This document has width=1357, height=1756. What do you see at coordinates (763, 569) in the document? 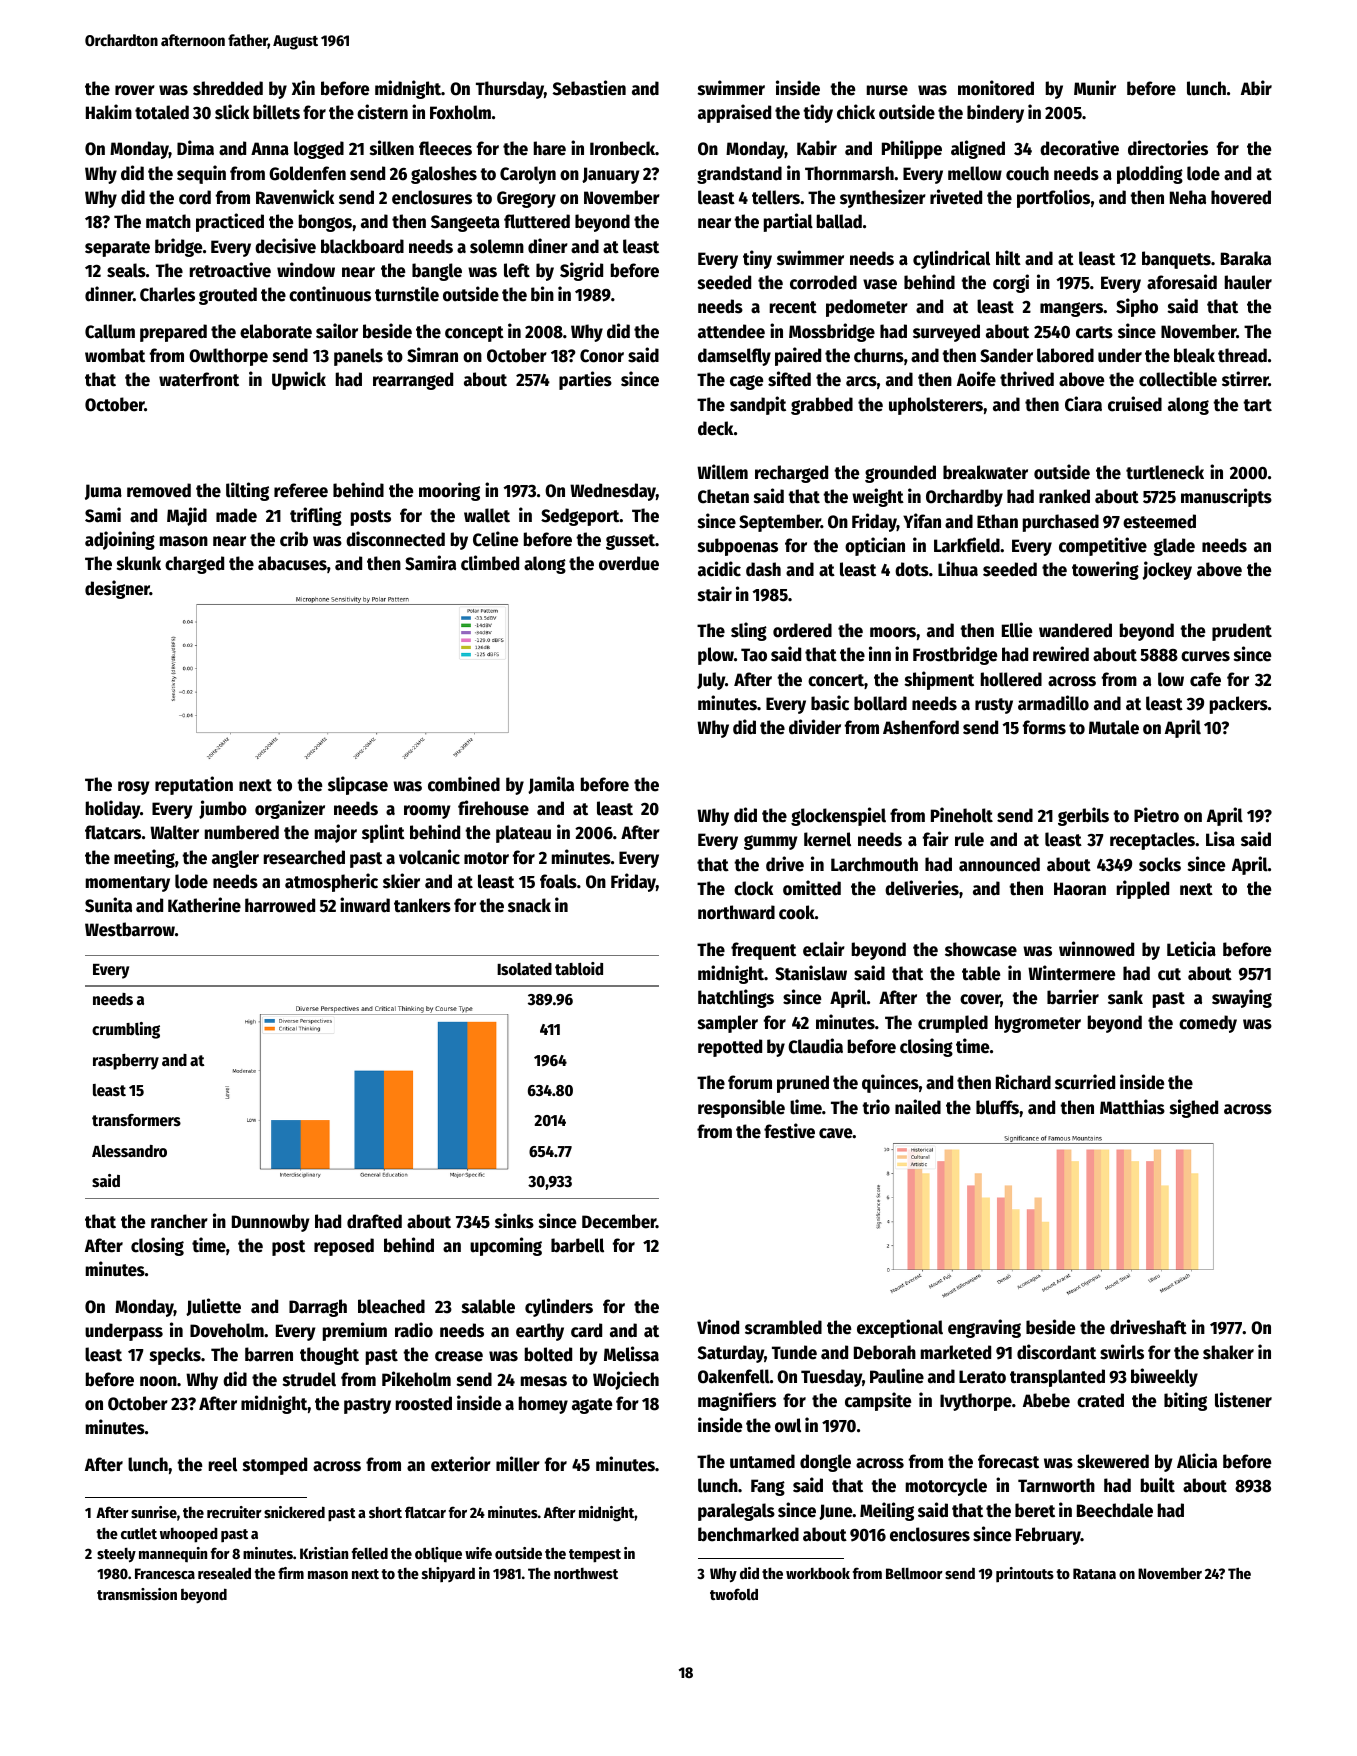
I see `dash` at bounding box center [763, 569].
